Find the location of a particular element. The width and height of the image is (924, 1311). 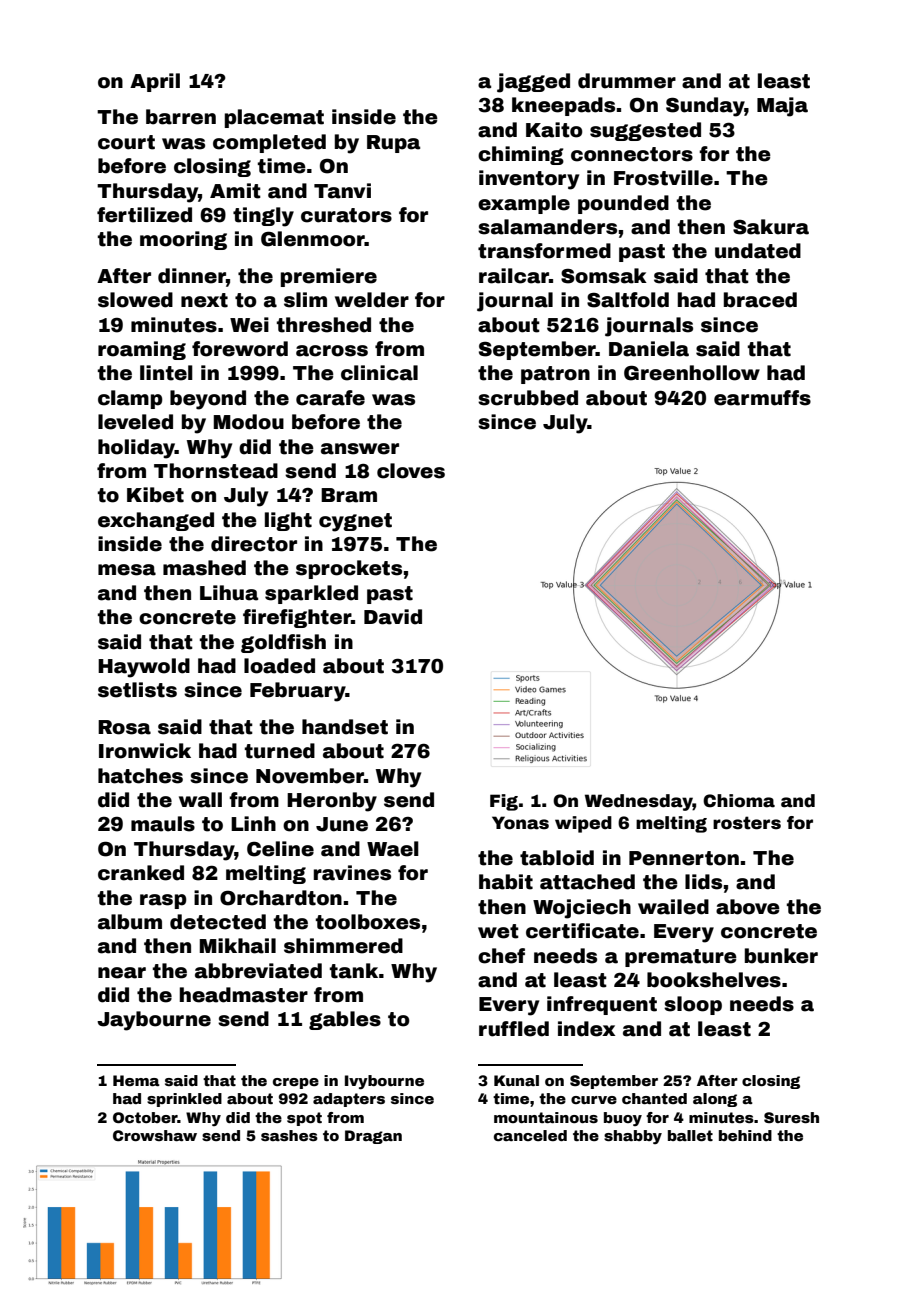

along is located at coordinates (715, 1100).
